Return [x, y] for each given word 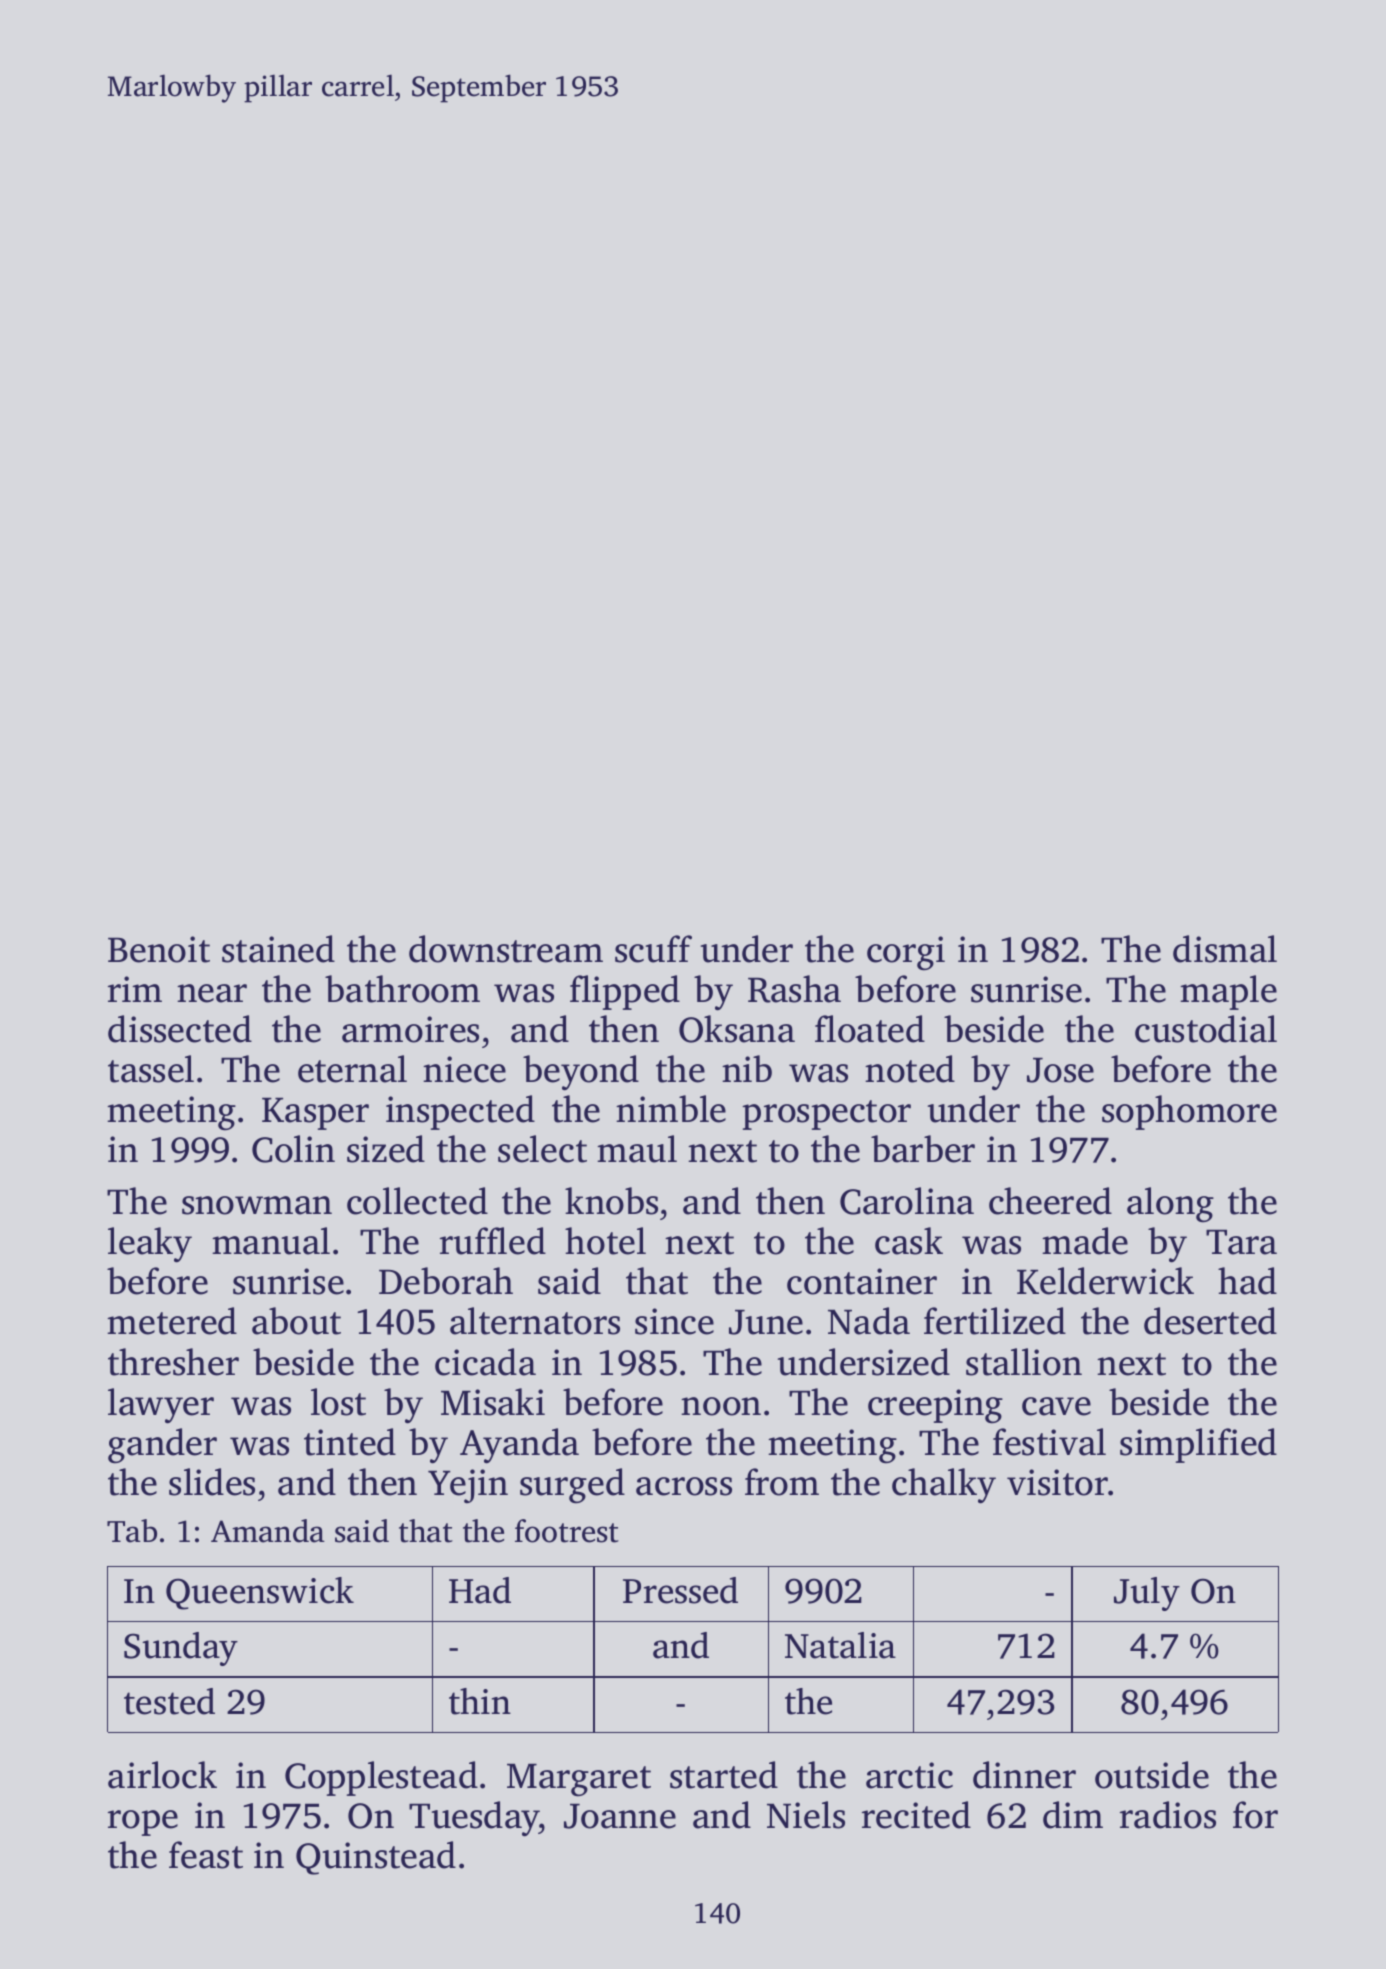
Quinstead [376, 1858]
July [1147, 1594]
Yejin [468, 1486]
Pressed [680, 1590]
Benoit [159, 949]
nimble [671, 1109]
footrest [567, 1531]
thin [480, 1701]
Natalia [840, 1645]
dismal [1225, 949]
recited [916, 1815]
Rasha [794, 989]
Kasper [315, 1114]
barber [923, 1149]
